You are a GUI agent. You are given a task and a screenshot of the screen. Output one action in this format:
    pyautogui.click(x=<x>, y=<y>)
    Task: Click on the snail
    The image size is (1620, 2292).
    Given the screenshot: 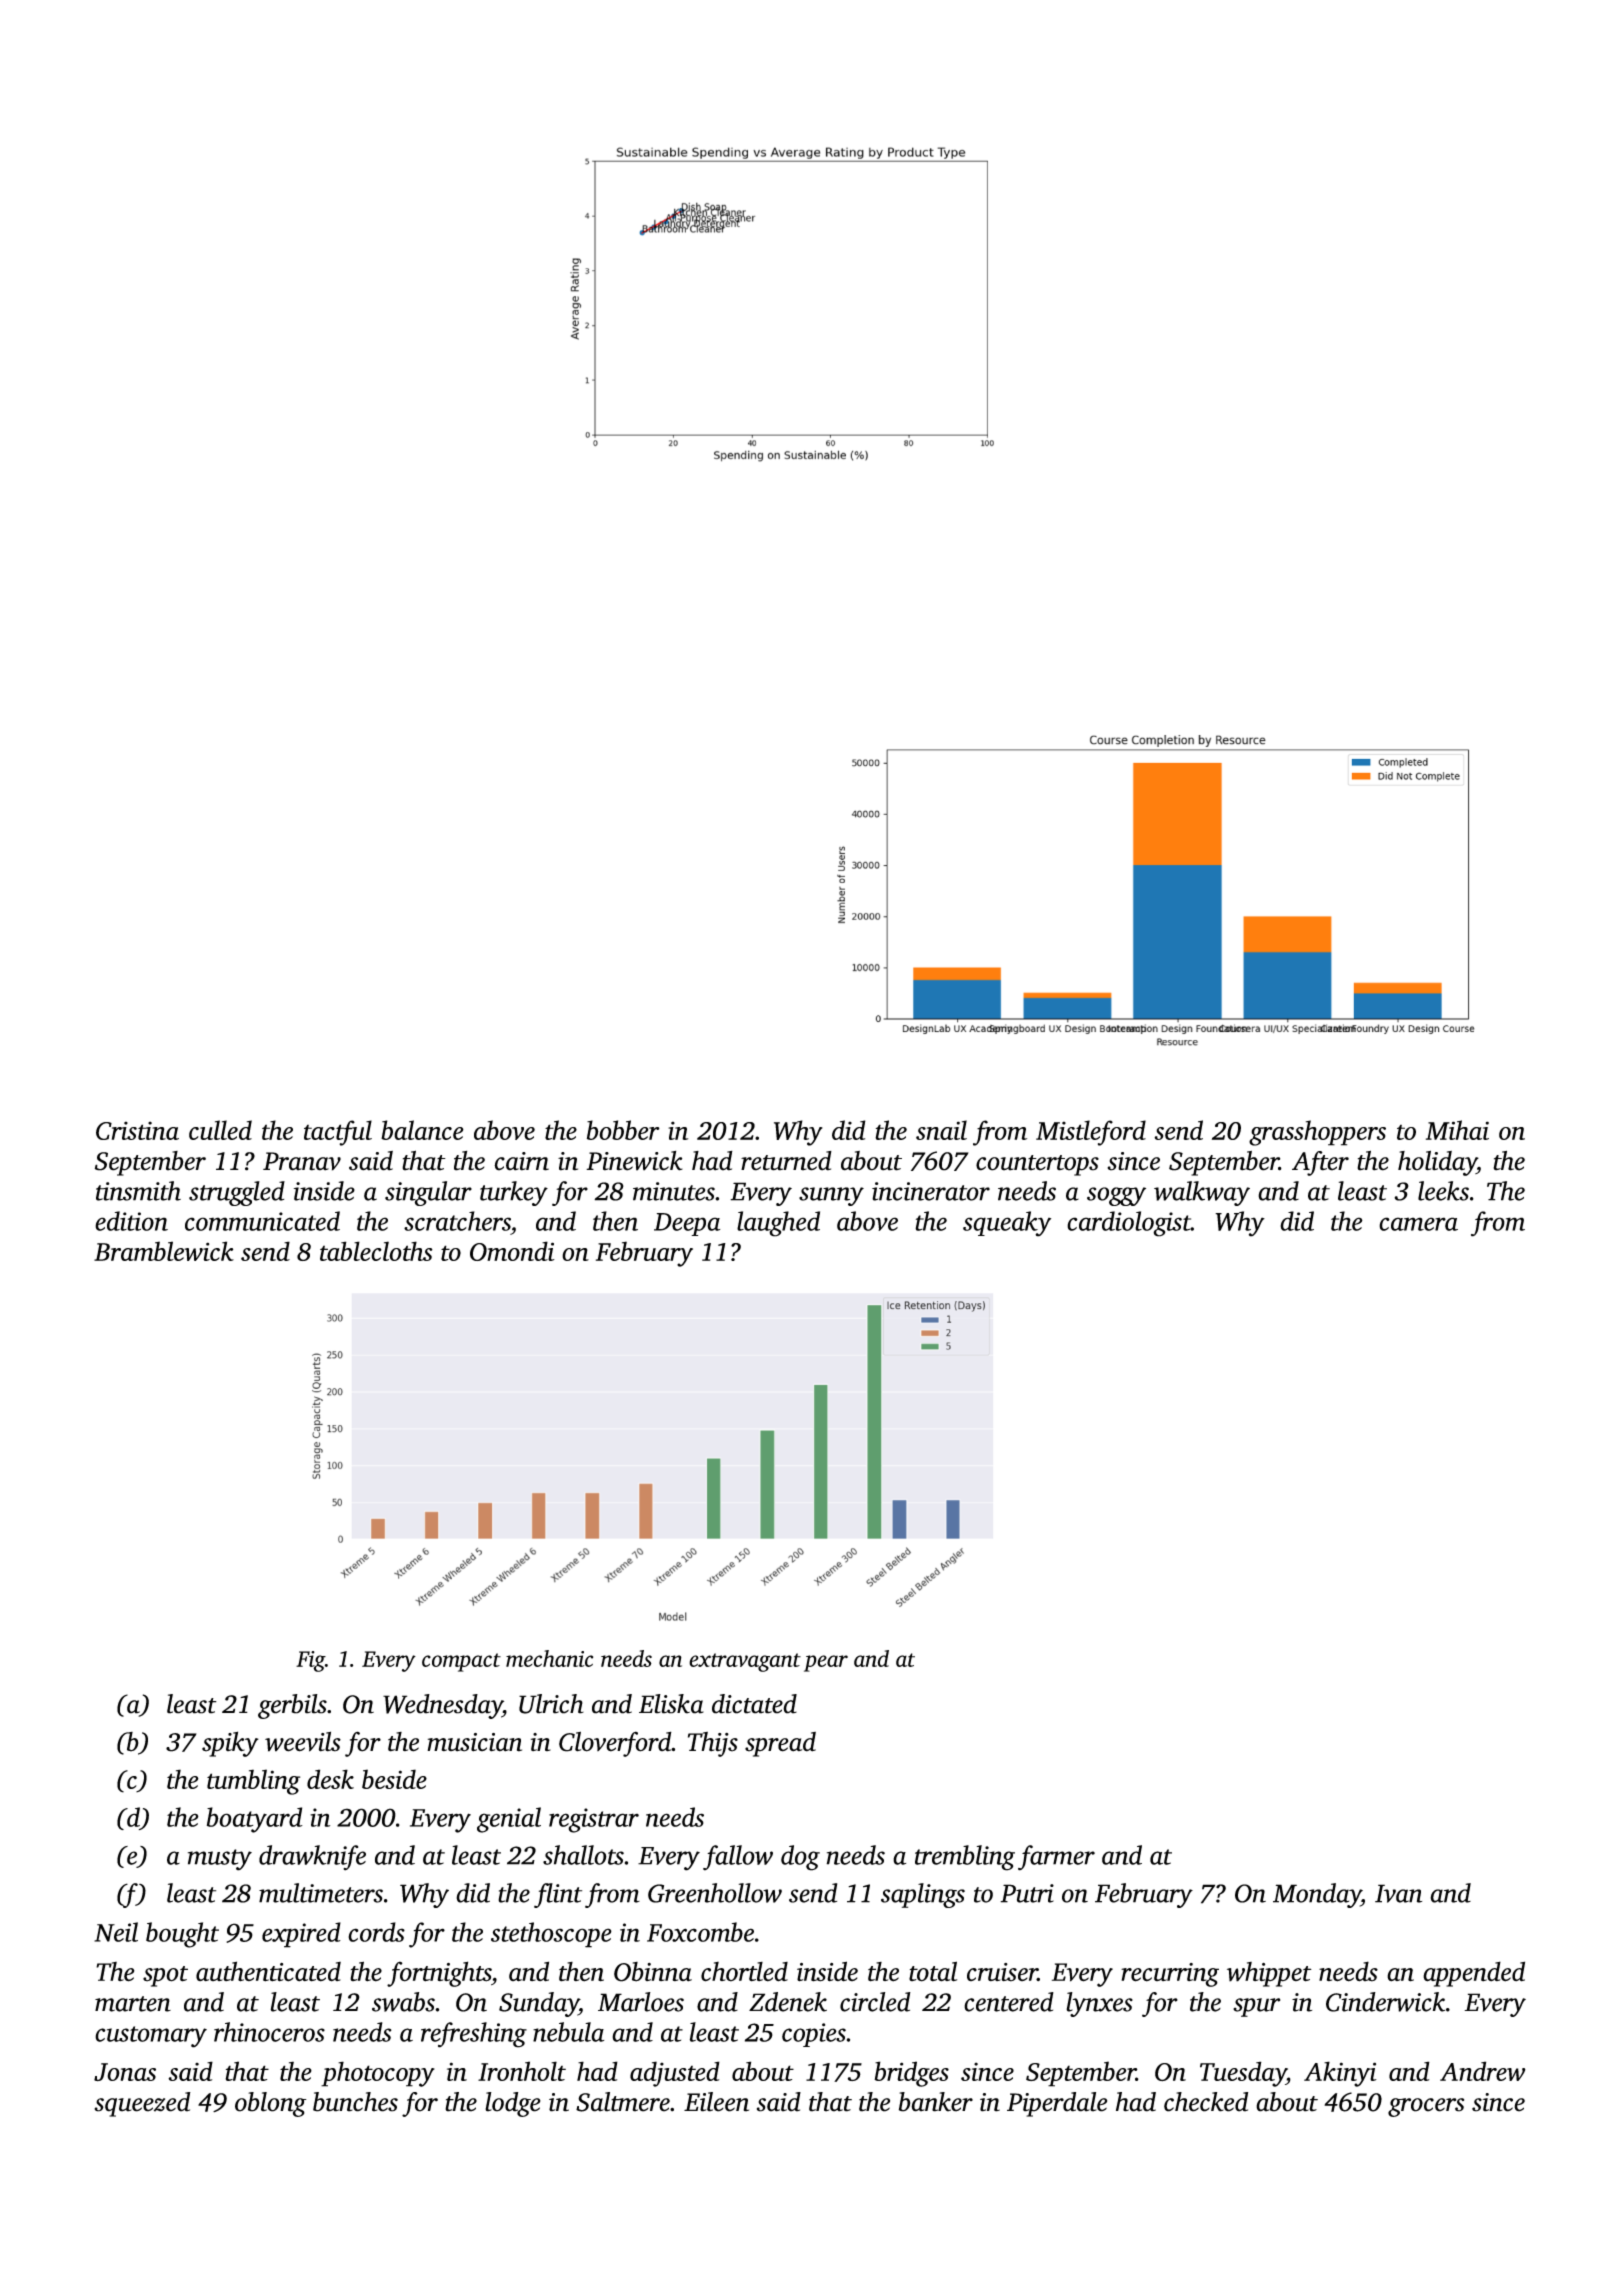 What is the action you would take?
    pyautogui.click(x=941, y=1130)
